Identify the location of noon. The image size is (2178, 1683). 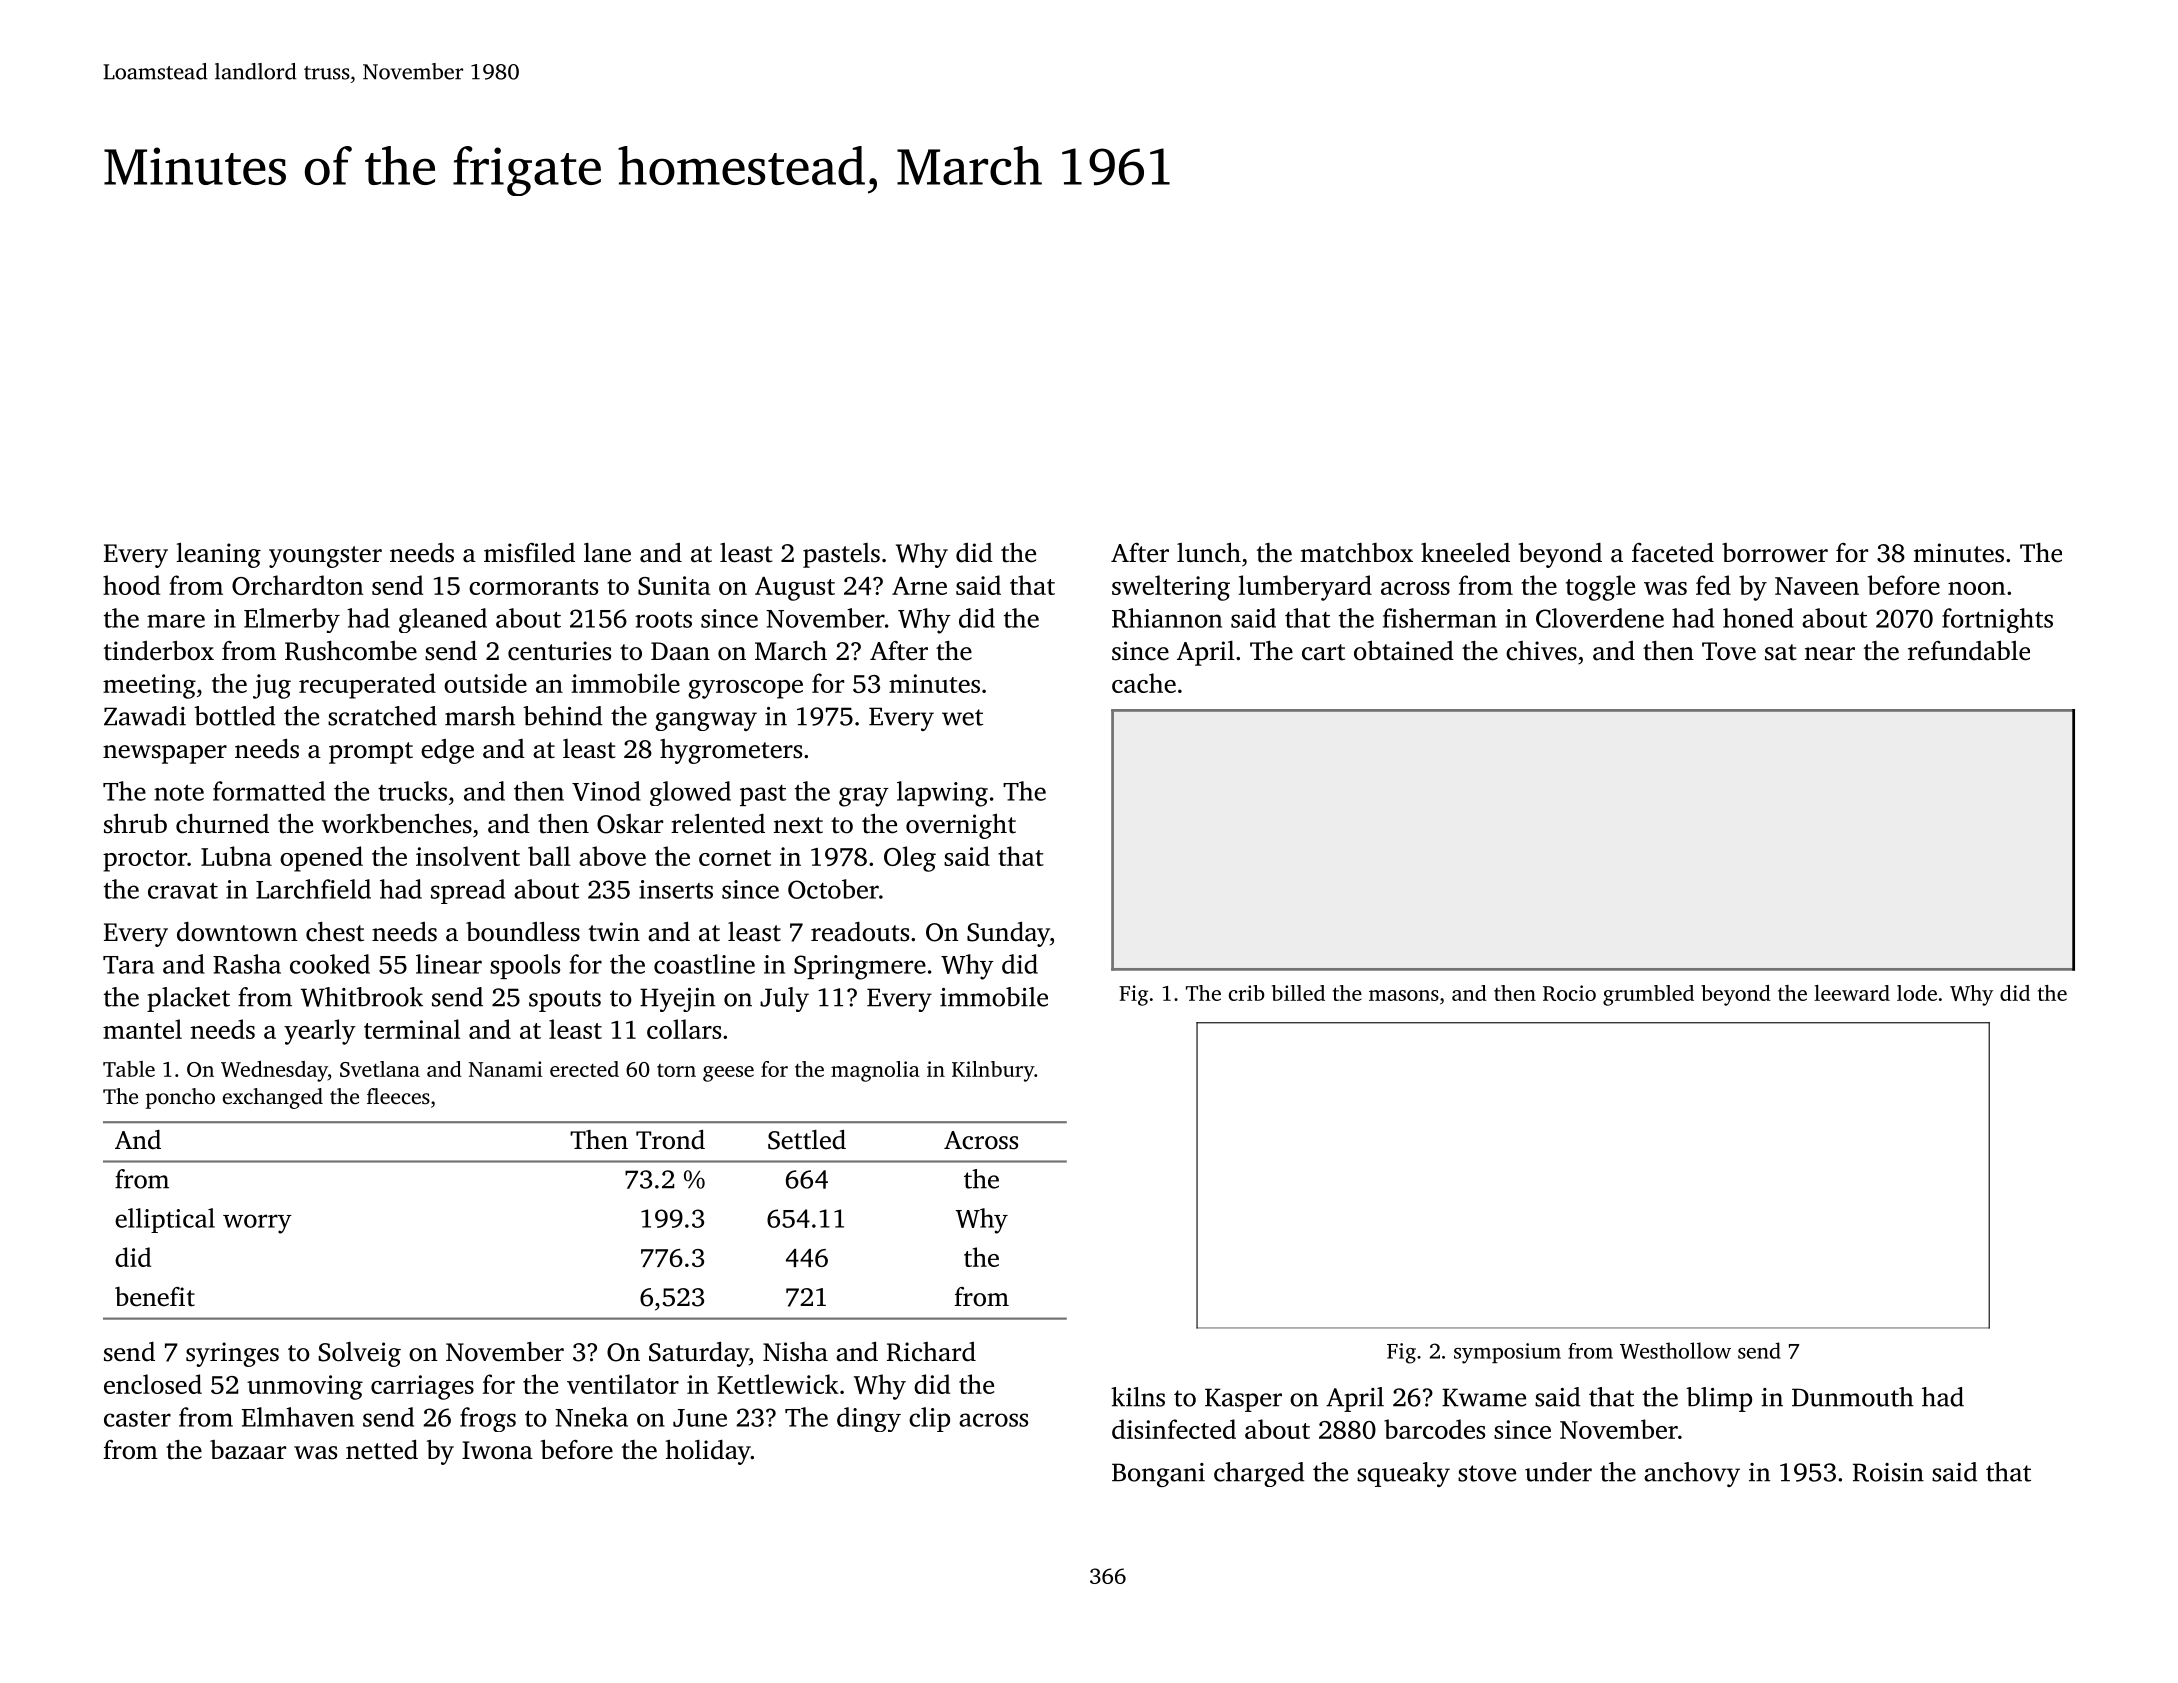
(1976, 588).
